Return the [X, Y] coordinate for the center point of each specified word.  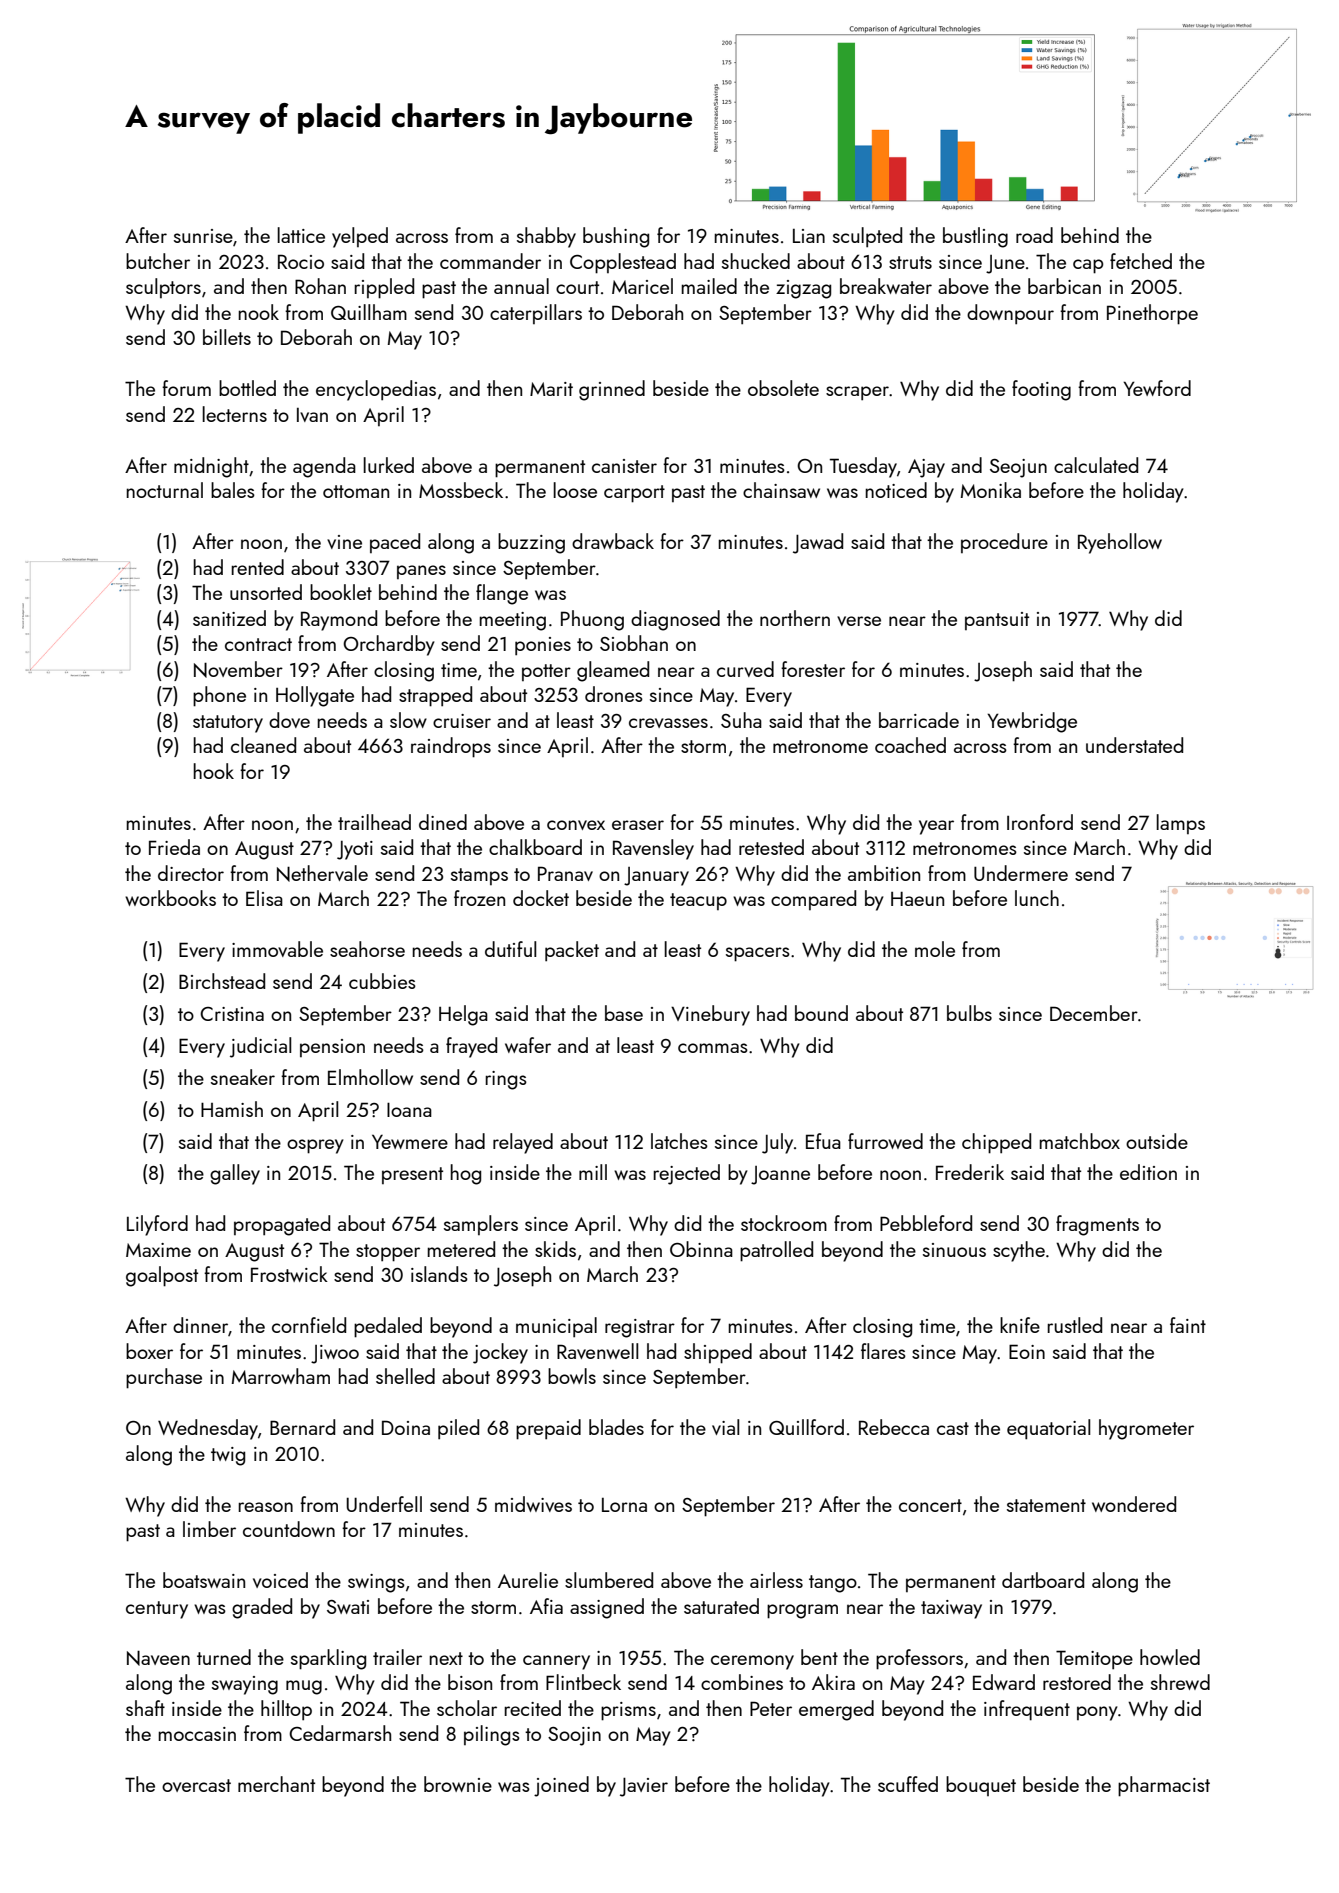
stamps [479, 876]
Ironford [1040, 822]
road [1034, 235]
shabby [546, 237]
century [157, 1610]
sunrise [203, 236]
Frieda [174, 847]
